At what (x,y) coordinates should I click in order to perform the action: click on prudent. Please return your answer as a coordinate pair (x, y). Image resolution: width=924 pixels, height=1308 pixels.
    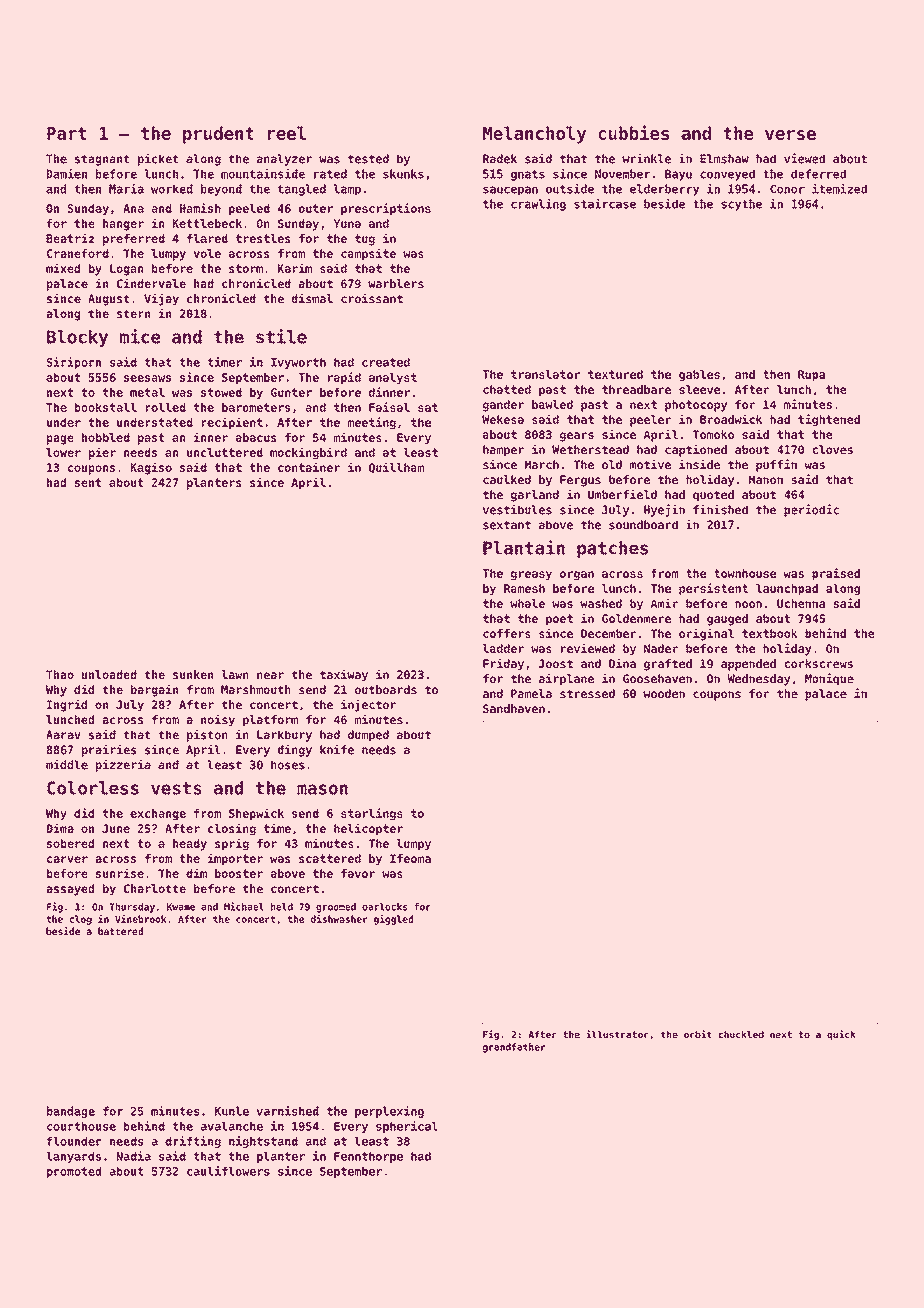
    Looking at the image, I should click on (218, 135).
